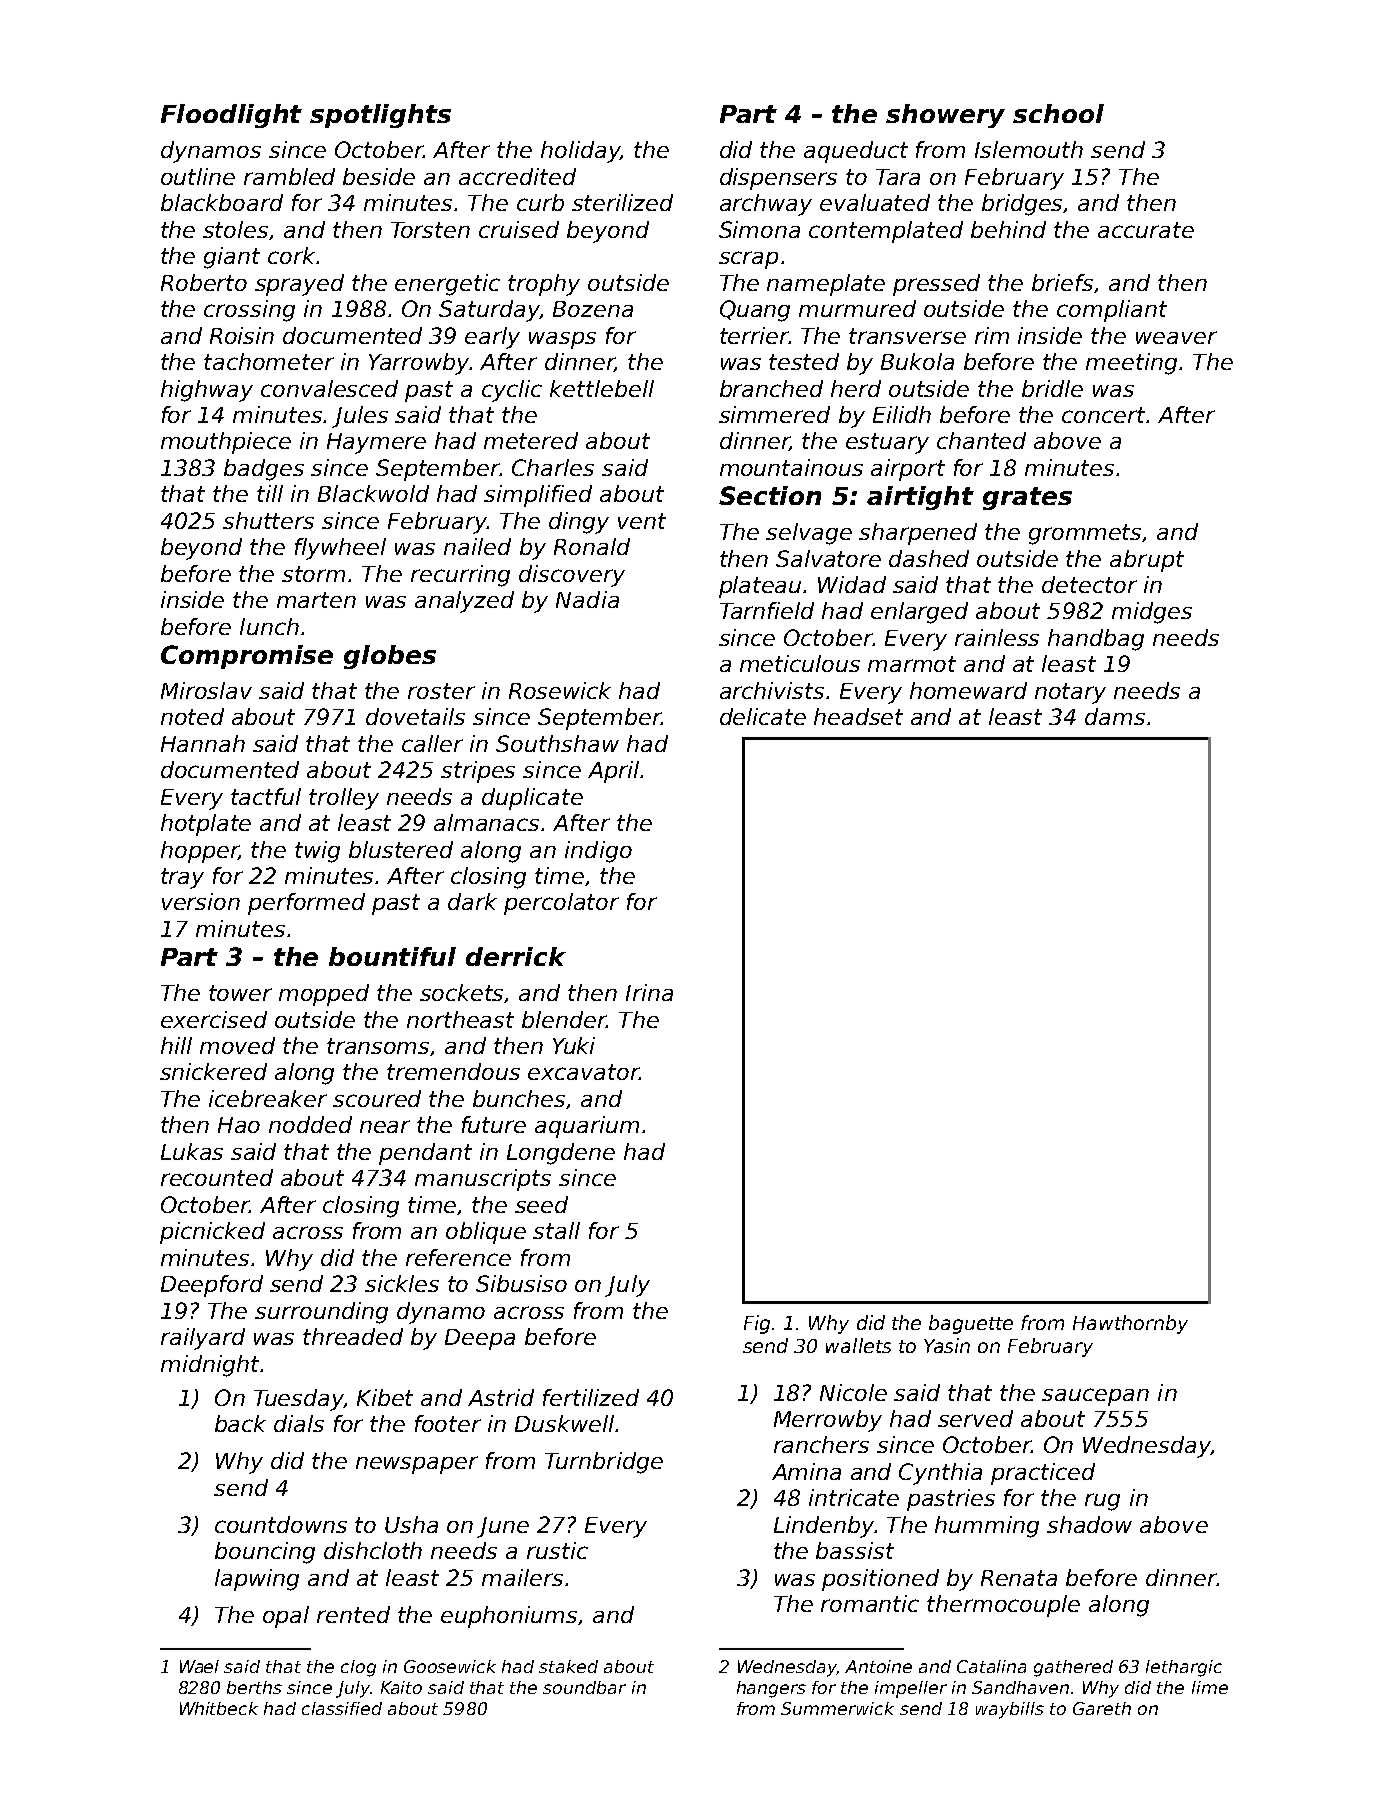 The width and height of the image is (1395, 1806). I want to click on spotlights, so click(380, 116).
